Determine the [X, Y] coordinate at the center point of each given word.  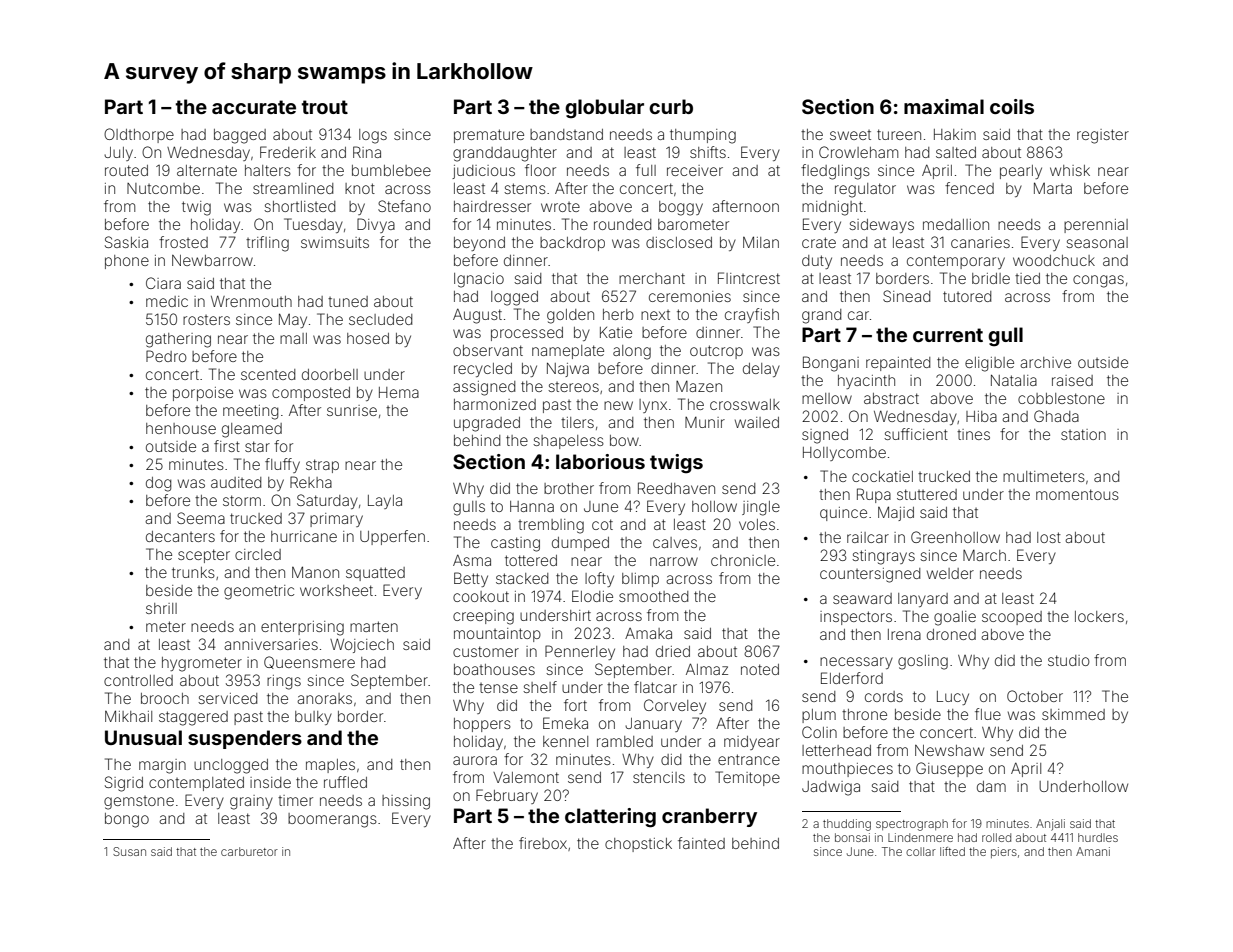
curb [671, 106]
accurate [254, 107]
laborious [600, 461]
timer [295, 800]
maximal [944, 106]
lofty [599, 579]
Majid [896, 513]
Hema [399, 392]
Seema [201, 518]
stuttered [927, 494]
